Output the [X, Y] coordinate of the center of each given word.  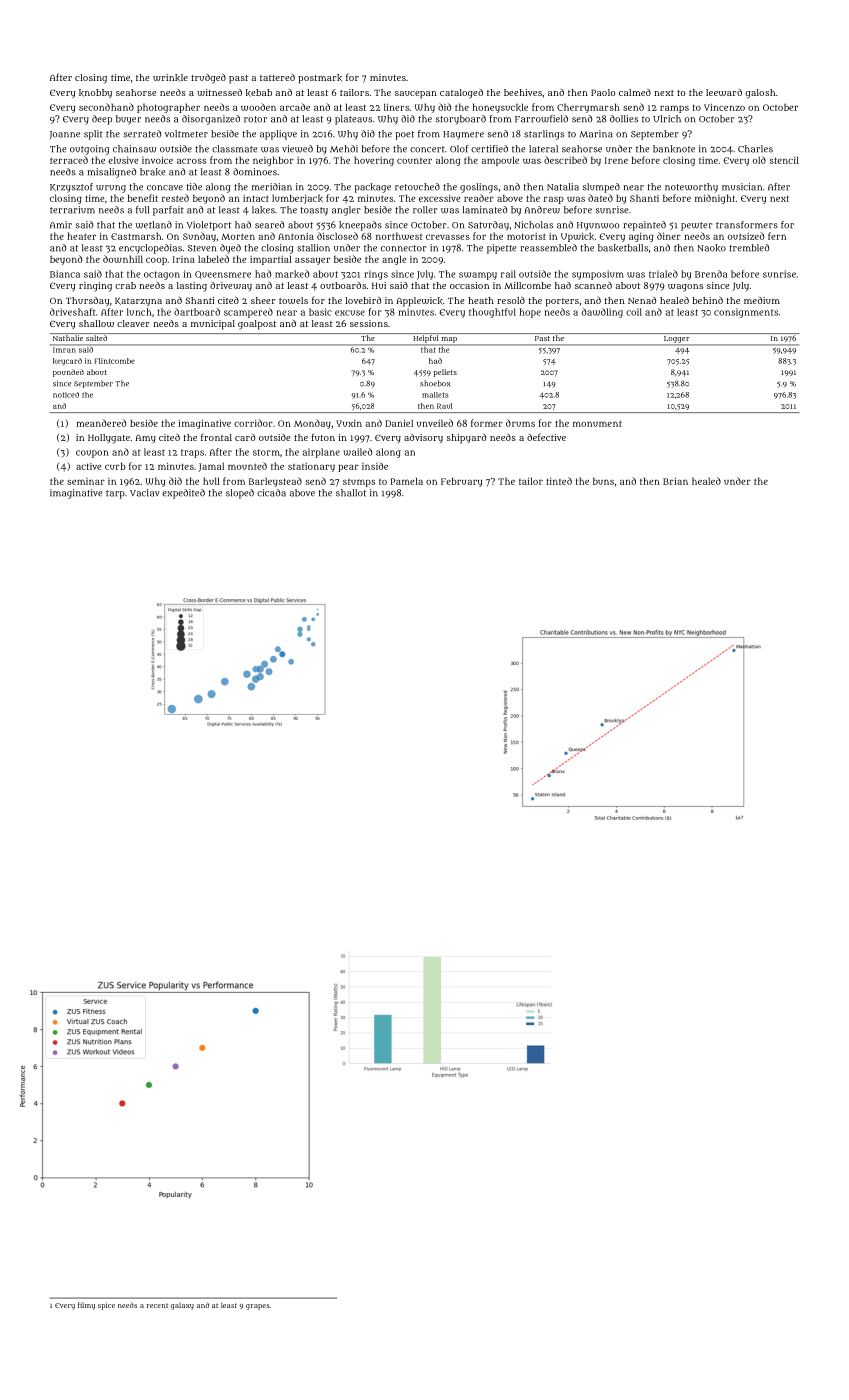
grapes [257, 1307]
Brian [675, 481]
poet [404, 135]
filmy [86, 1306]
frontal [216, 437]
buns [603, 481]
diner [669, 236]
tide [194, 187]
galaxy [182, 1306]
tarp [115, 494]
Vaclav [145, 493]
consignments [746, 313]
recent [157, 1305]
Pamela [407, 481]
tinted [559, 481]
